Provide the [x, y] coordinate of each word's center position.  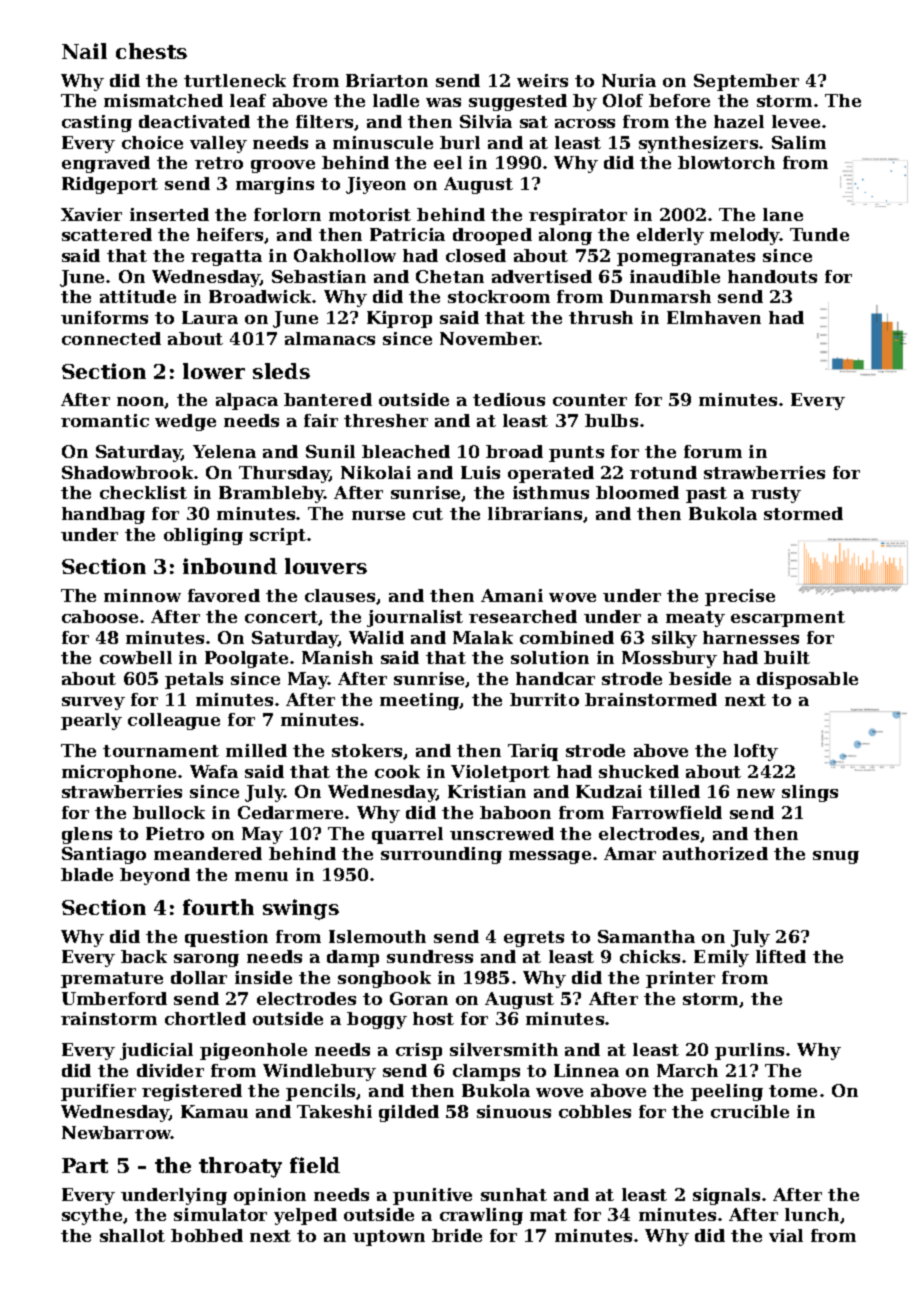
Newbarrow [117, 1132]
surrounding [441, 855]
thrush [601, 317]
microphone [119, 773]
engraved [106, 164]
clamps [486, 1072]
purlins [749, 1051]
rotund [663, 472]
